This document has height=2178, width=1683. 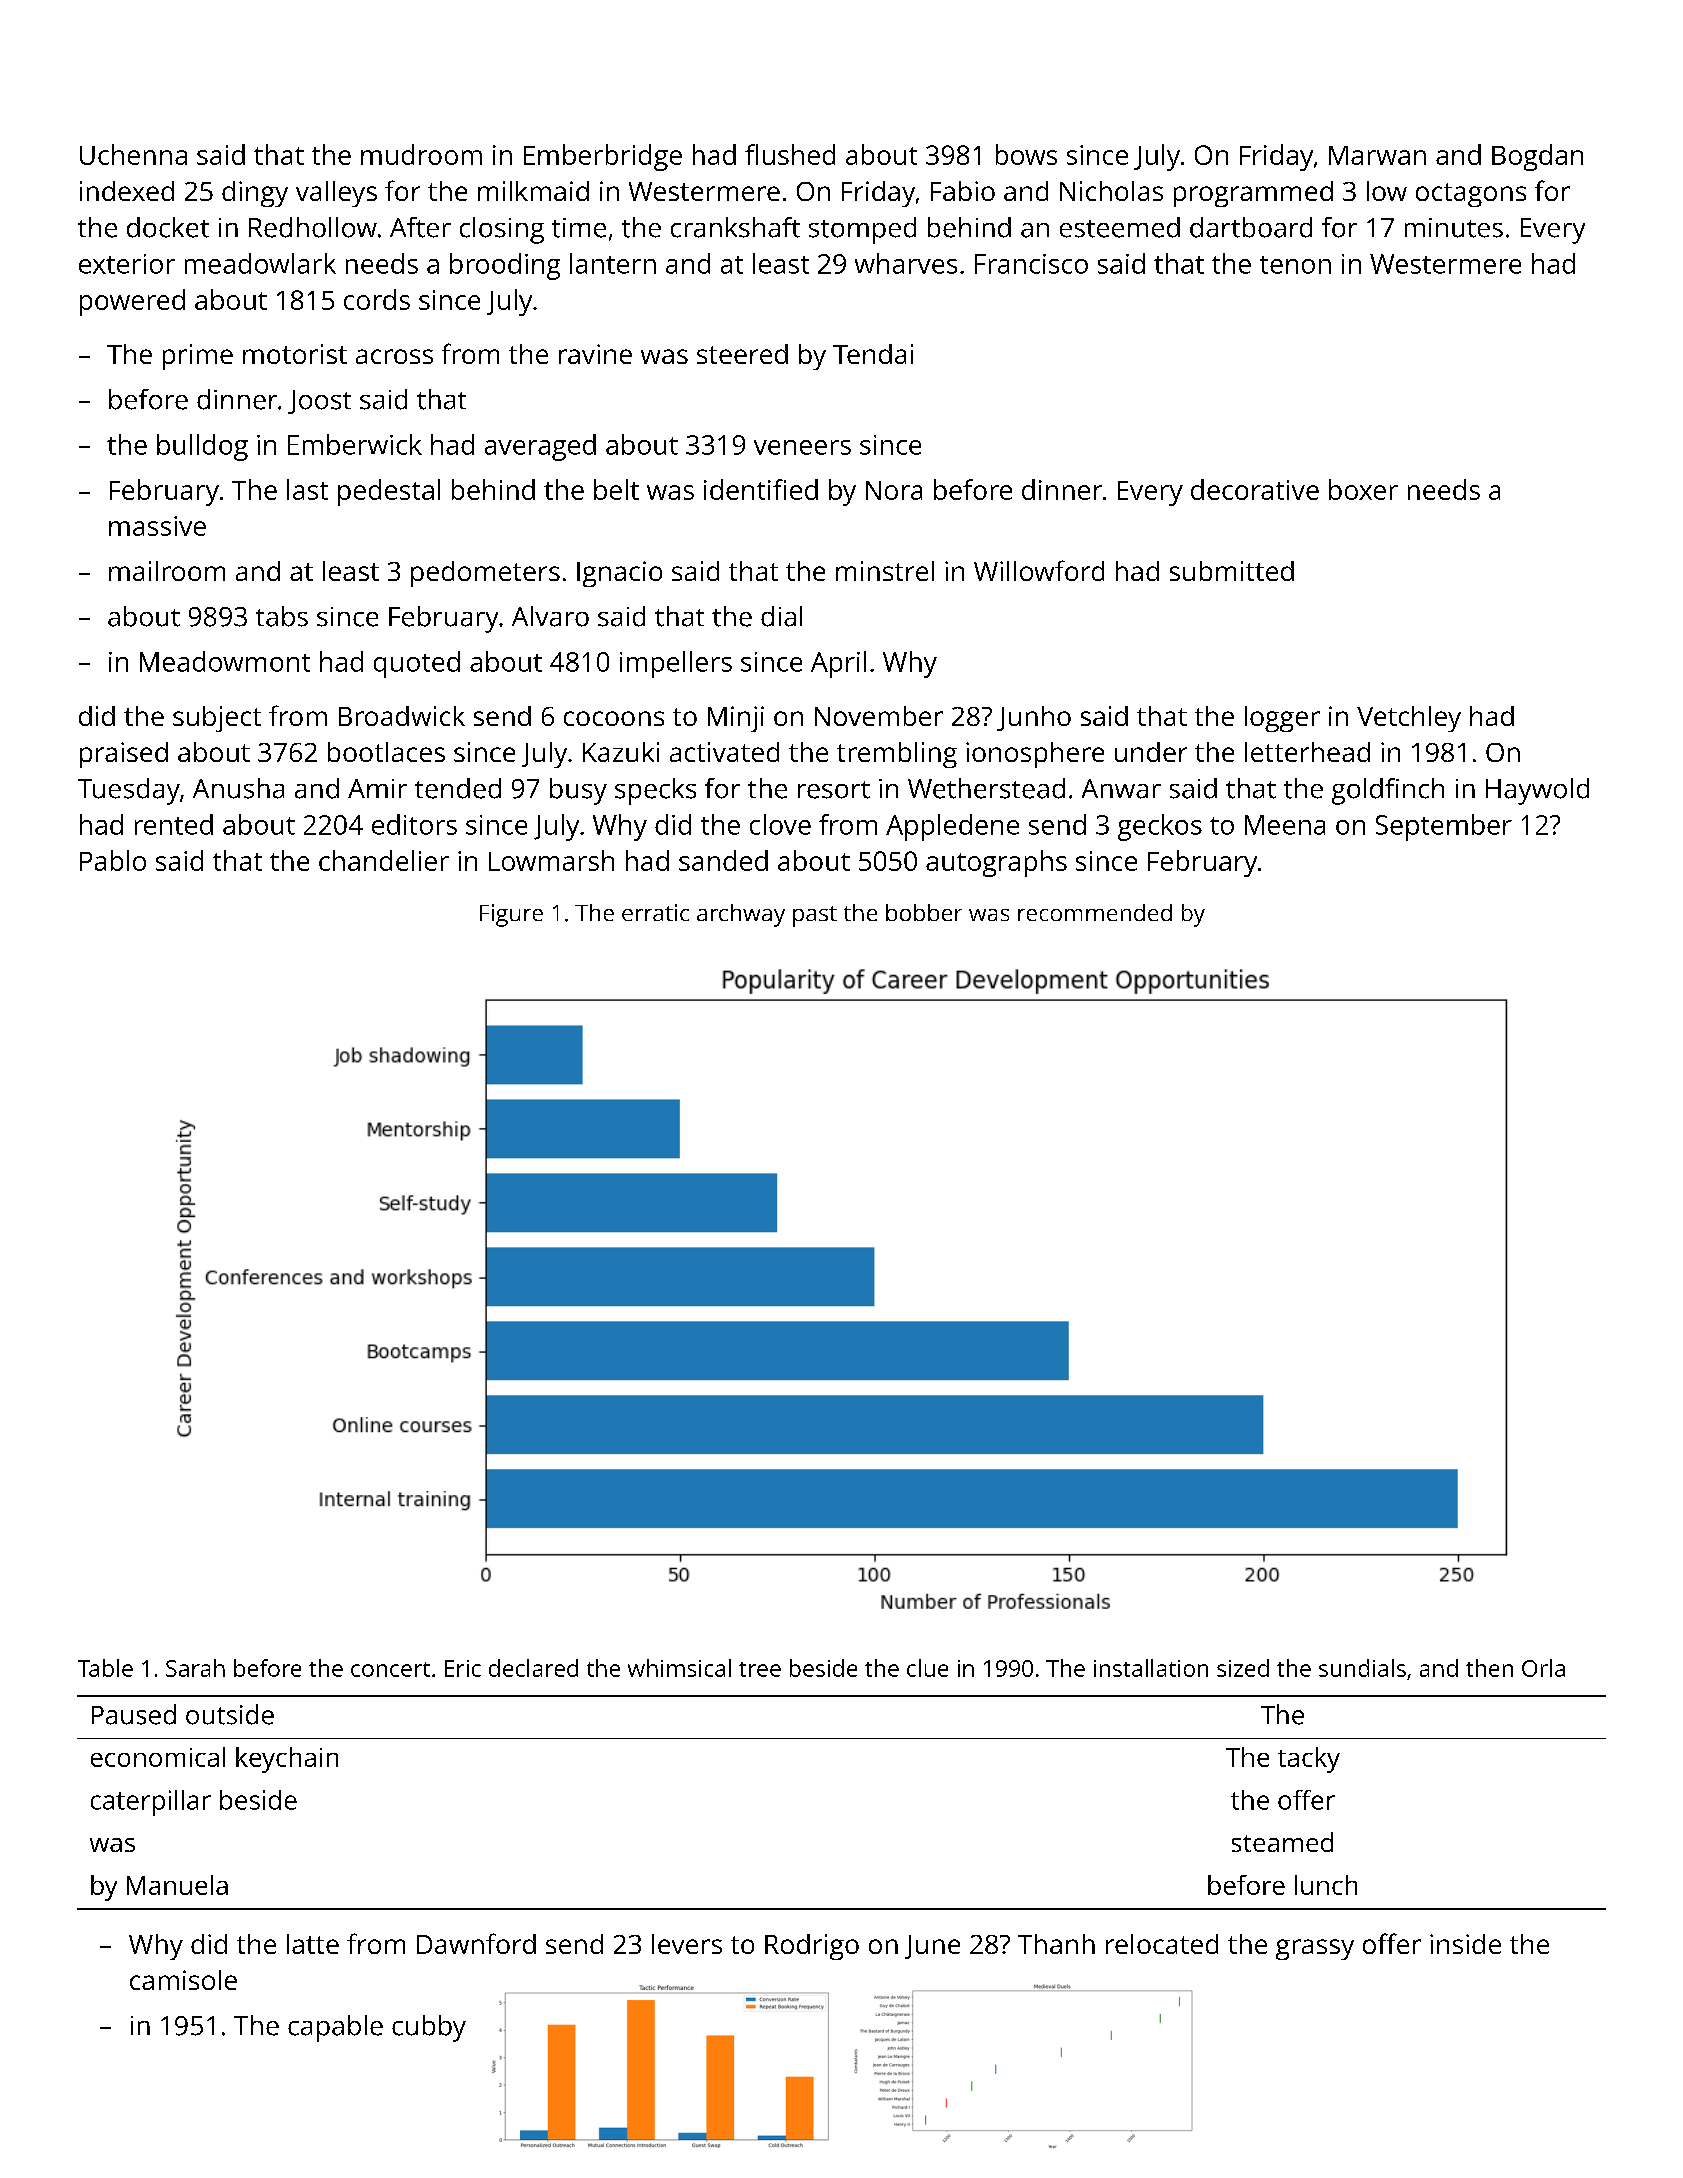 What do you see at coordinates (812, 1947) in the document?
I see `Rodrigo` at bounding box center [812, 1947].
